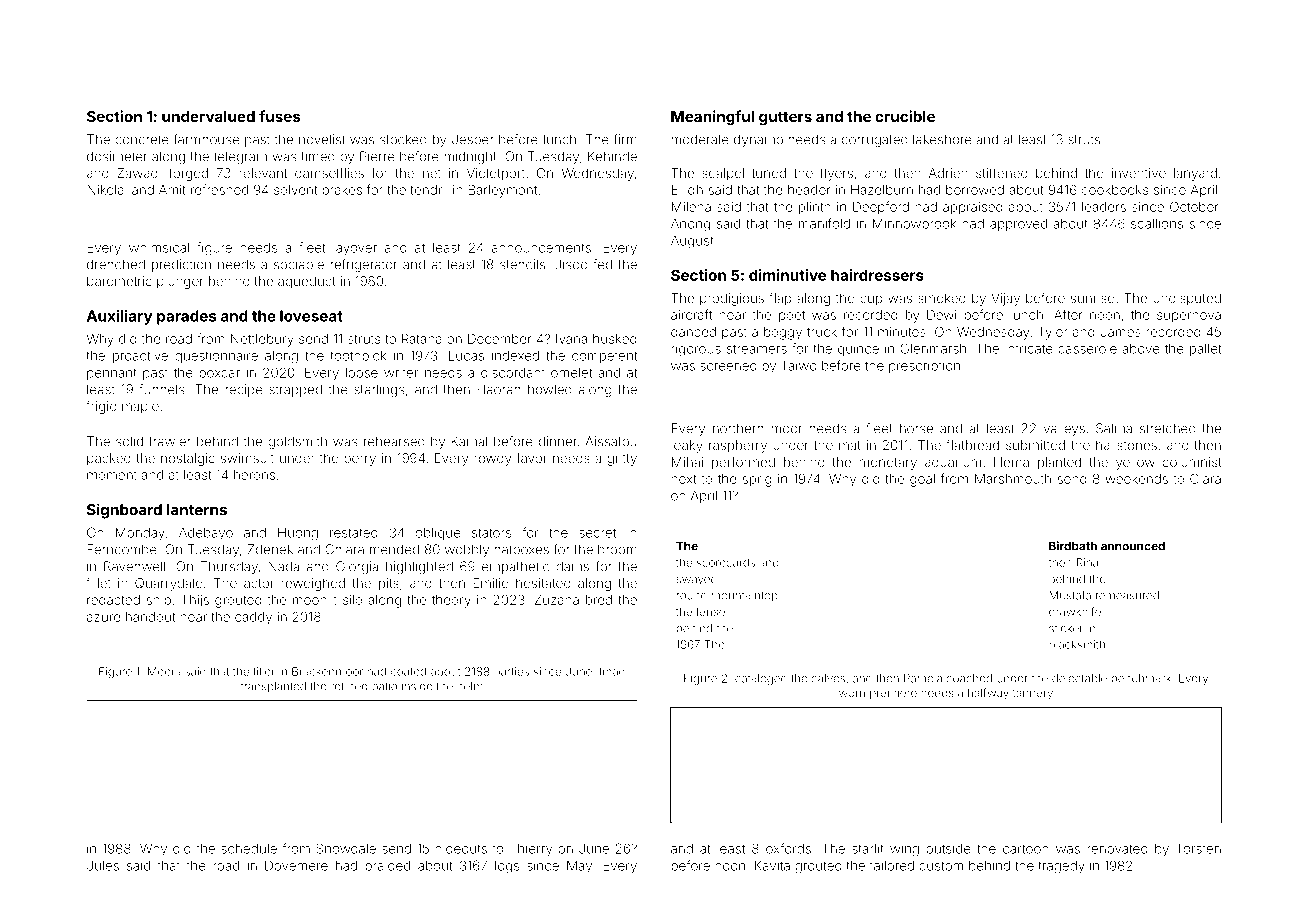 The image size is (1308, 924). I want to click on halfway, so click(988, 694).
